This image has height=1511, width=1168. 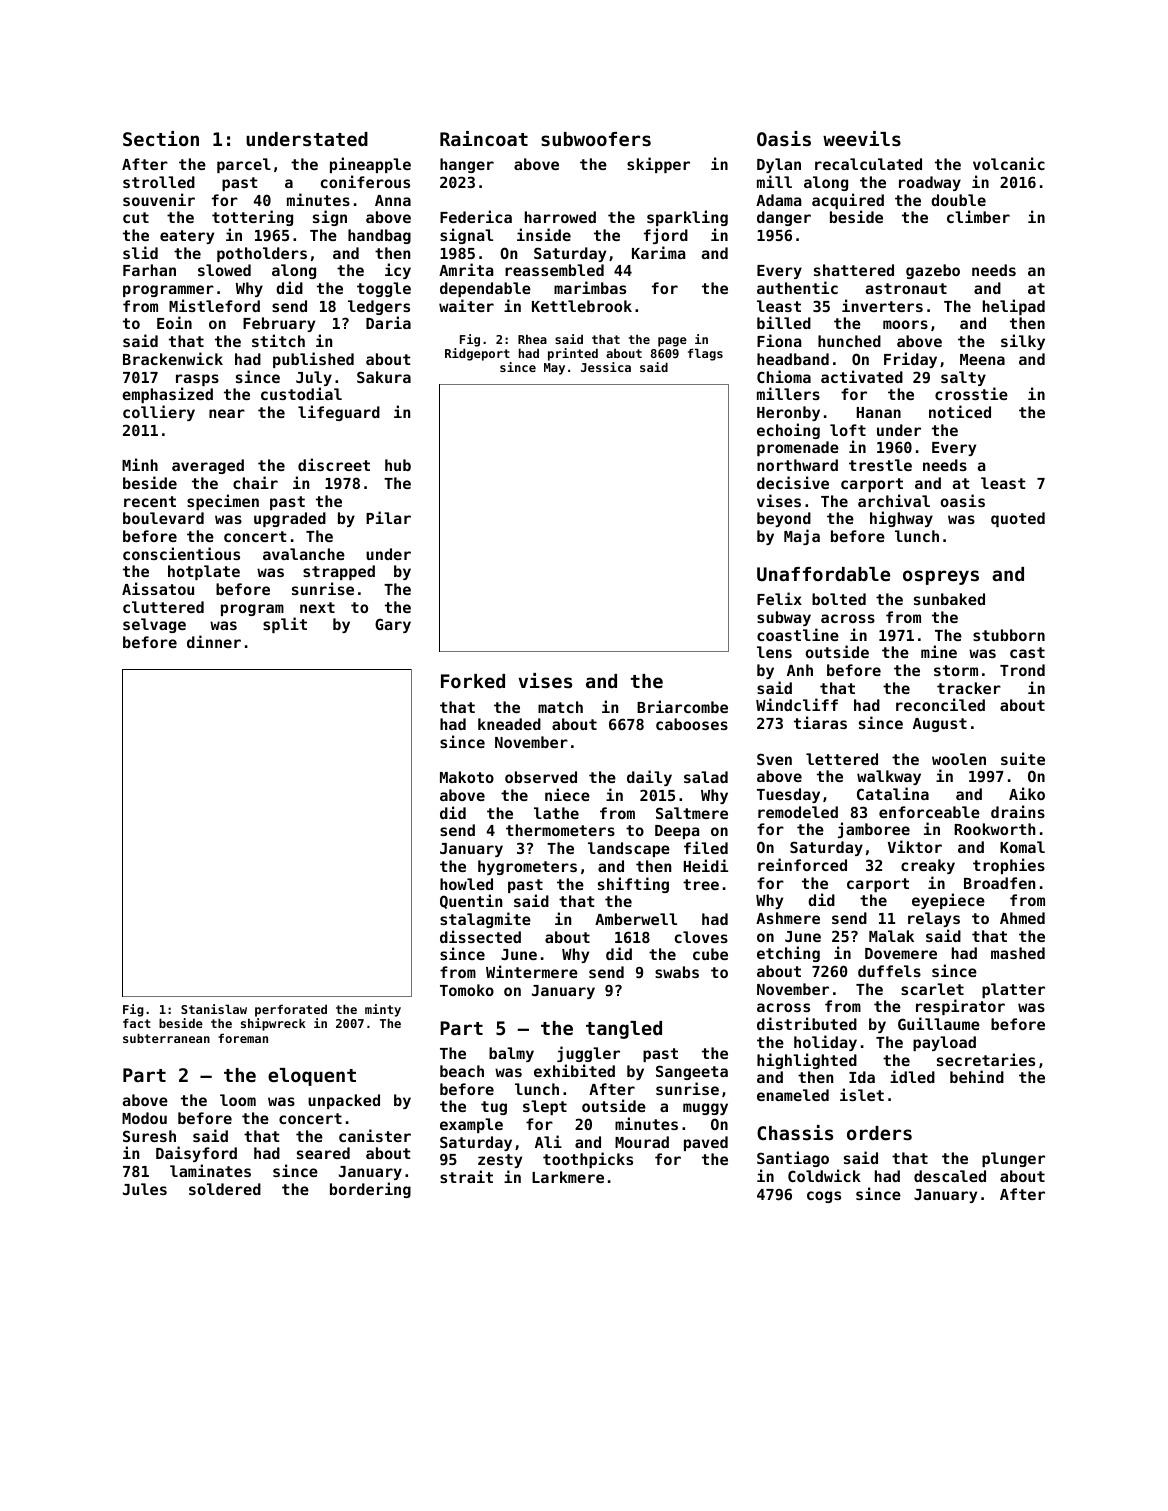 What do you see at coordinates (467, 777) in the image?
I see `Makoto` at bounding box center [467, 777].
